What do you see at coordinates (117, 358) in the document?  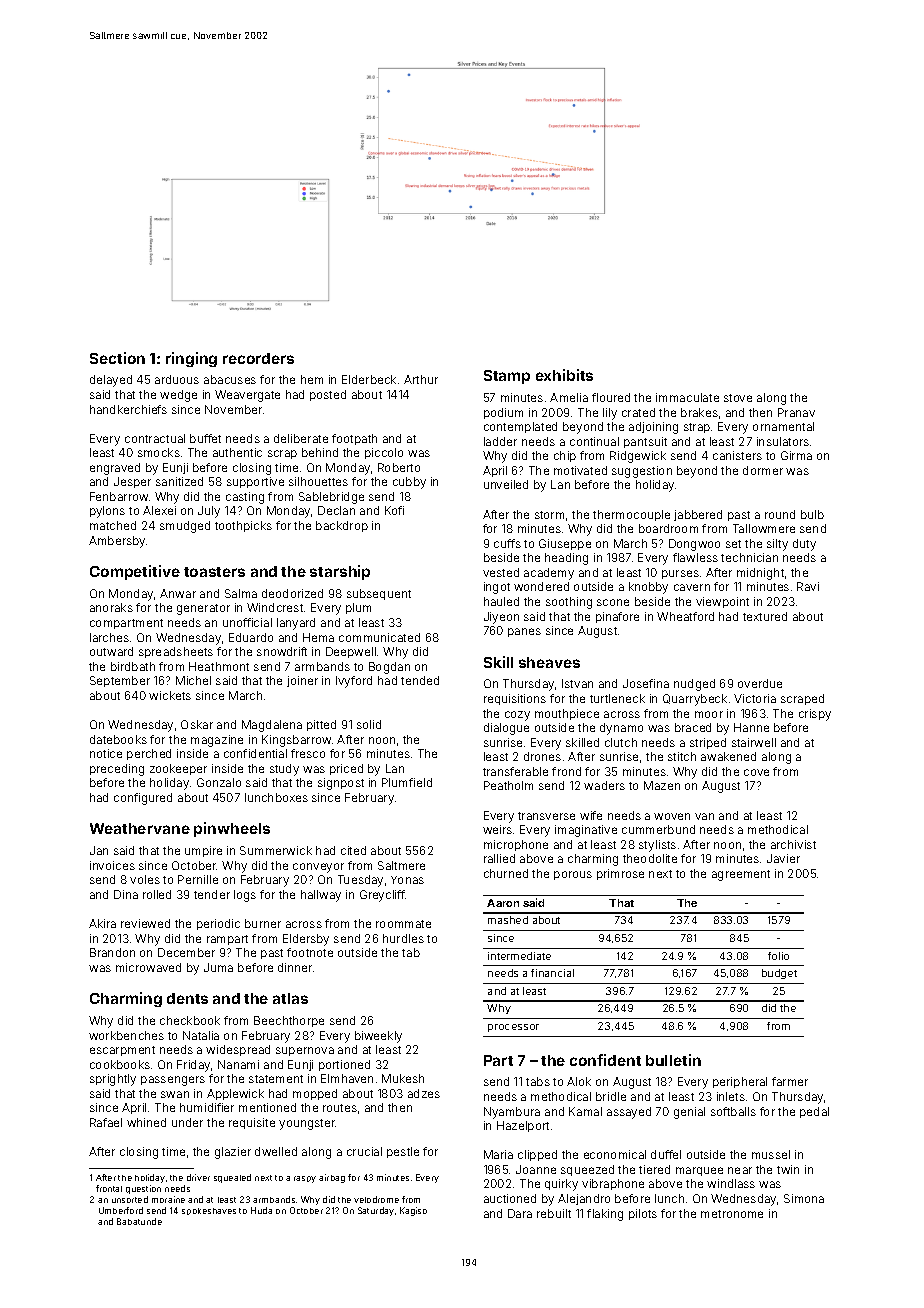 I see `Section` at bounding box center [117, 358].
